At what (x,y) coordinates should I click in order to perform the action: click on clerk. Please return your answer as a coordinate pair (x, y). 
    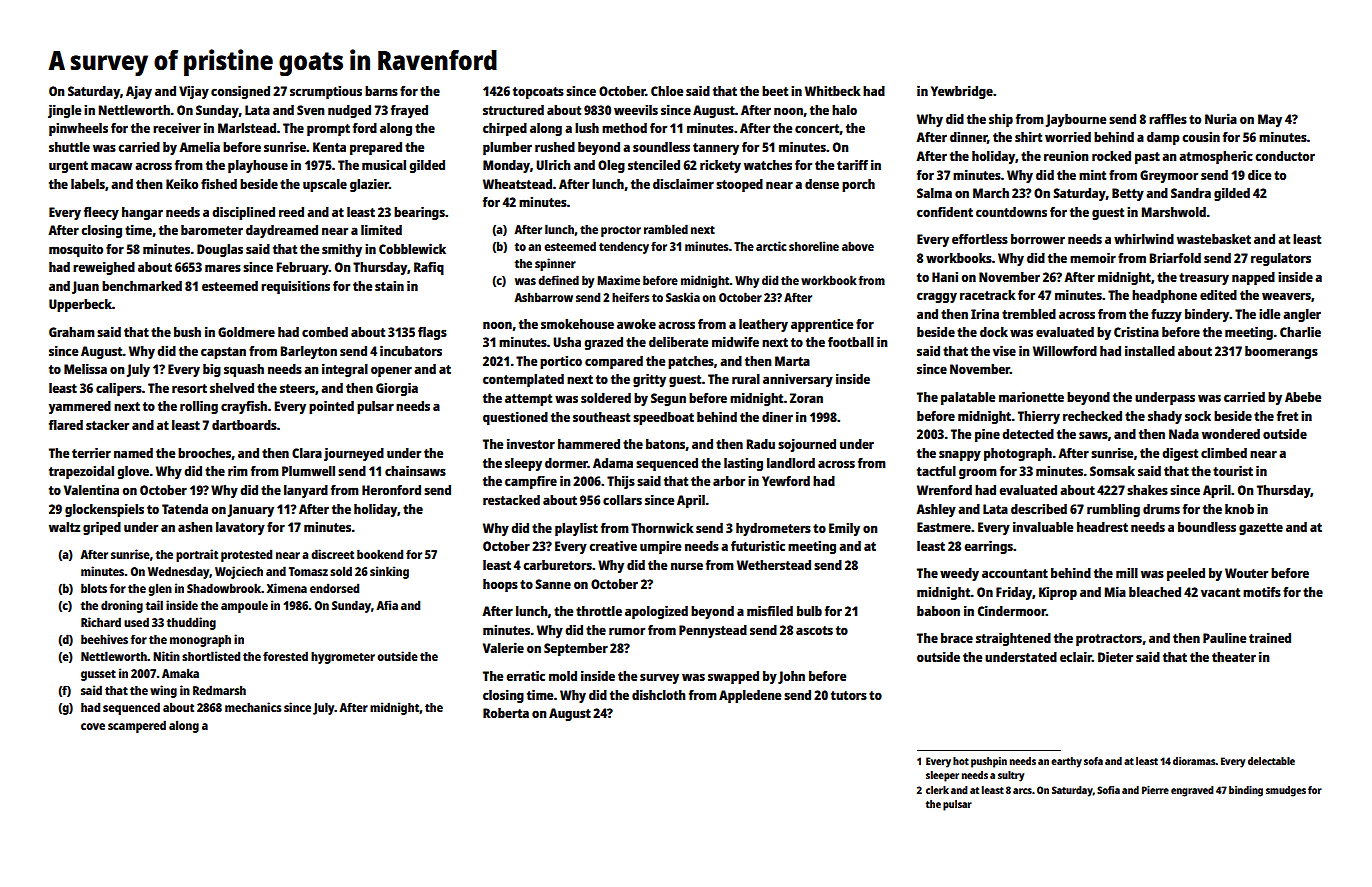
    Looking at the image, I should click on (937, 790).
